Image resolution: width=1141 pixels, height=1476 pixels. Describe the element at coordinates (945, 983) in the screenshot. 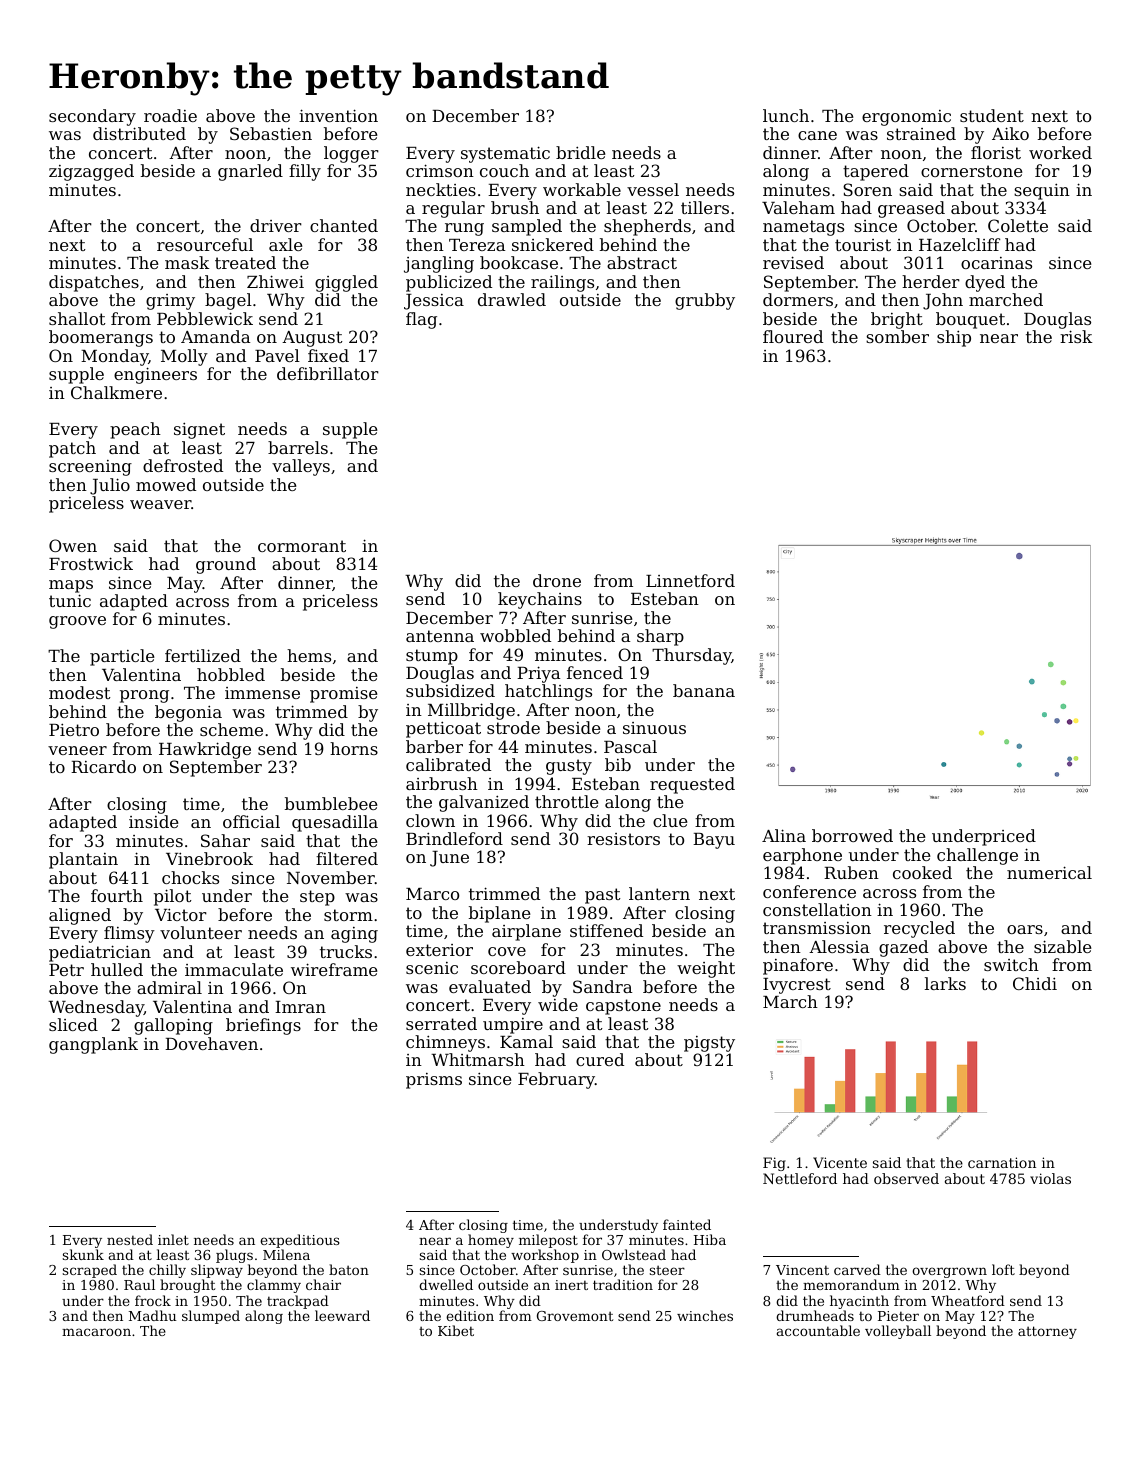

I see `larks` at that location.
